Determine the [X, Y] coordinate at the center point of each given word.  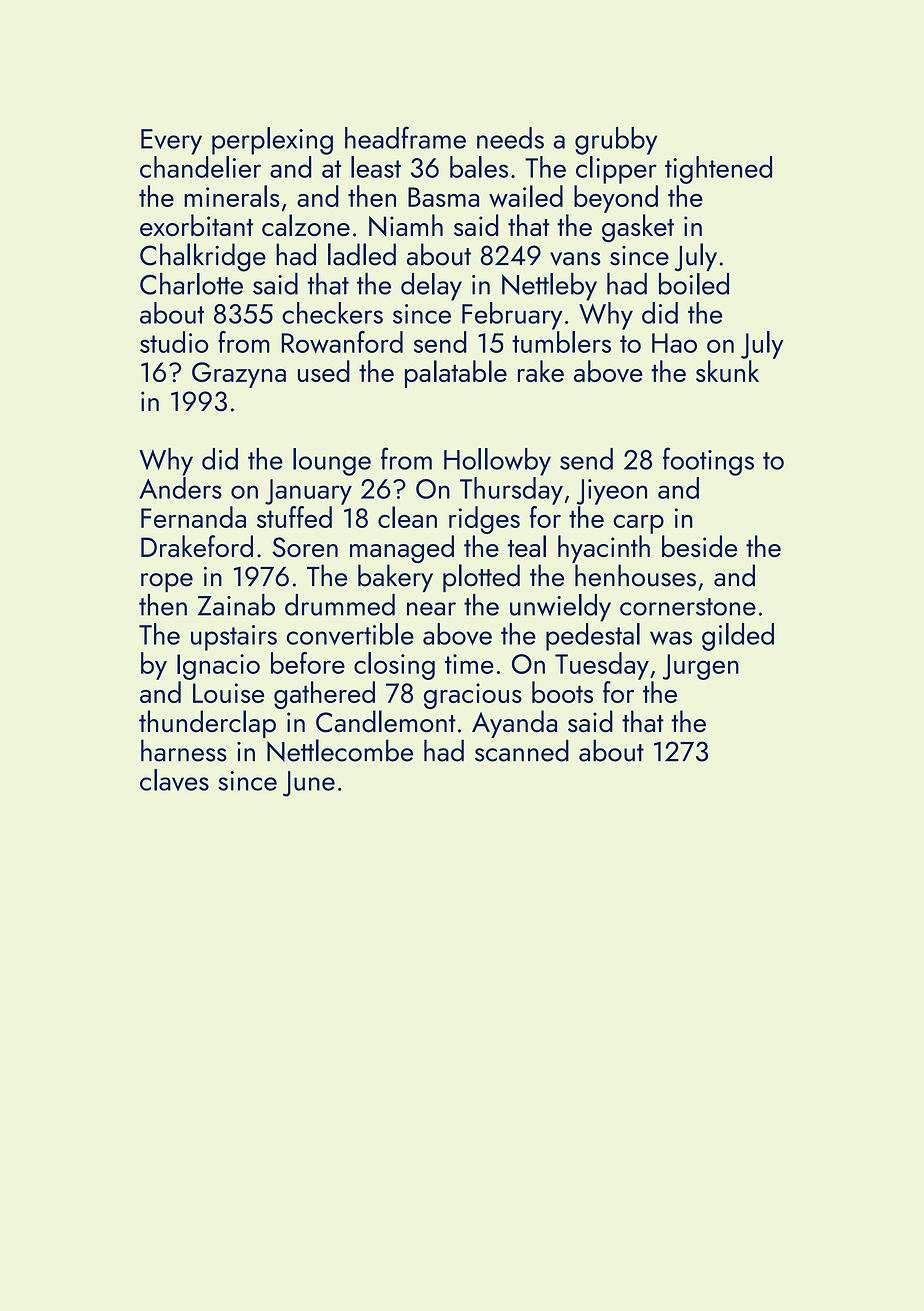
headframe [405, 137]
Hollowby [497, 462]
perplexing [272, 141]
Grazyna [239, 375]
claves [174, 780]
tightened [718, 170]
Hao [674, 343]
